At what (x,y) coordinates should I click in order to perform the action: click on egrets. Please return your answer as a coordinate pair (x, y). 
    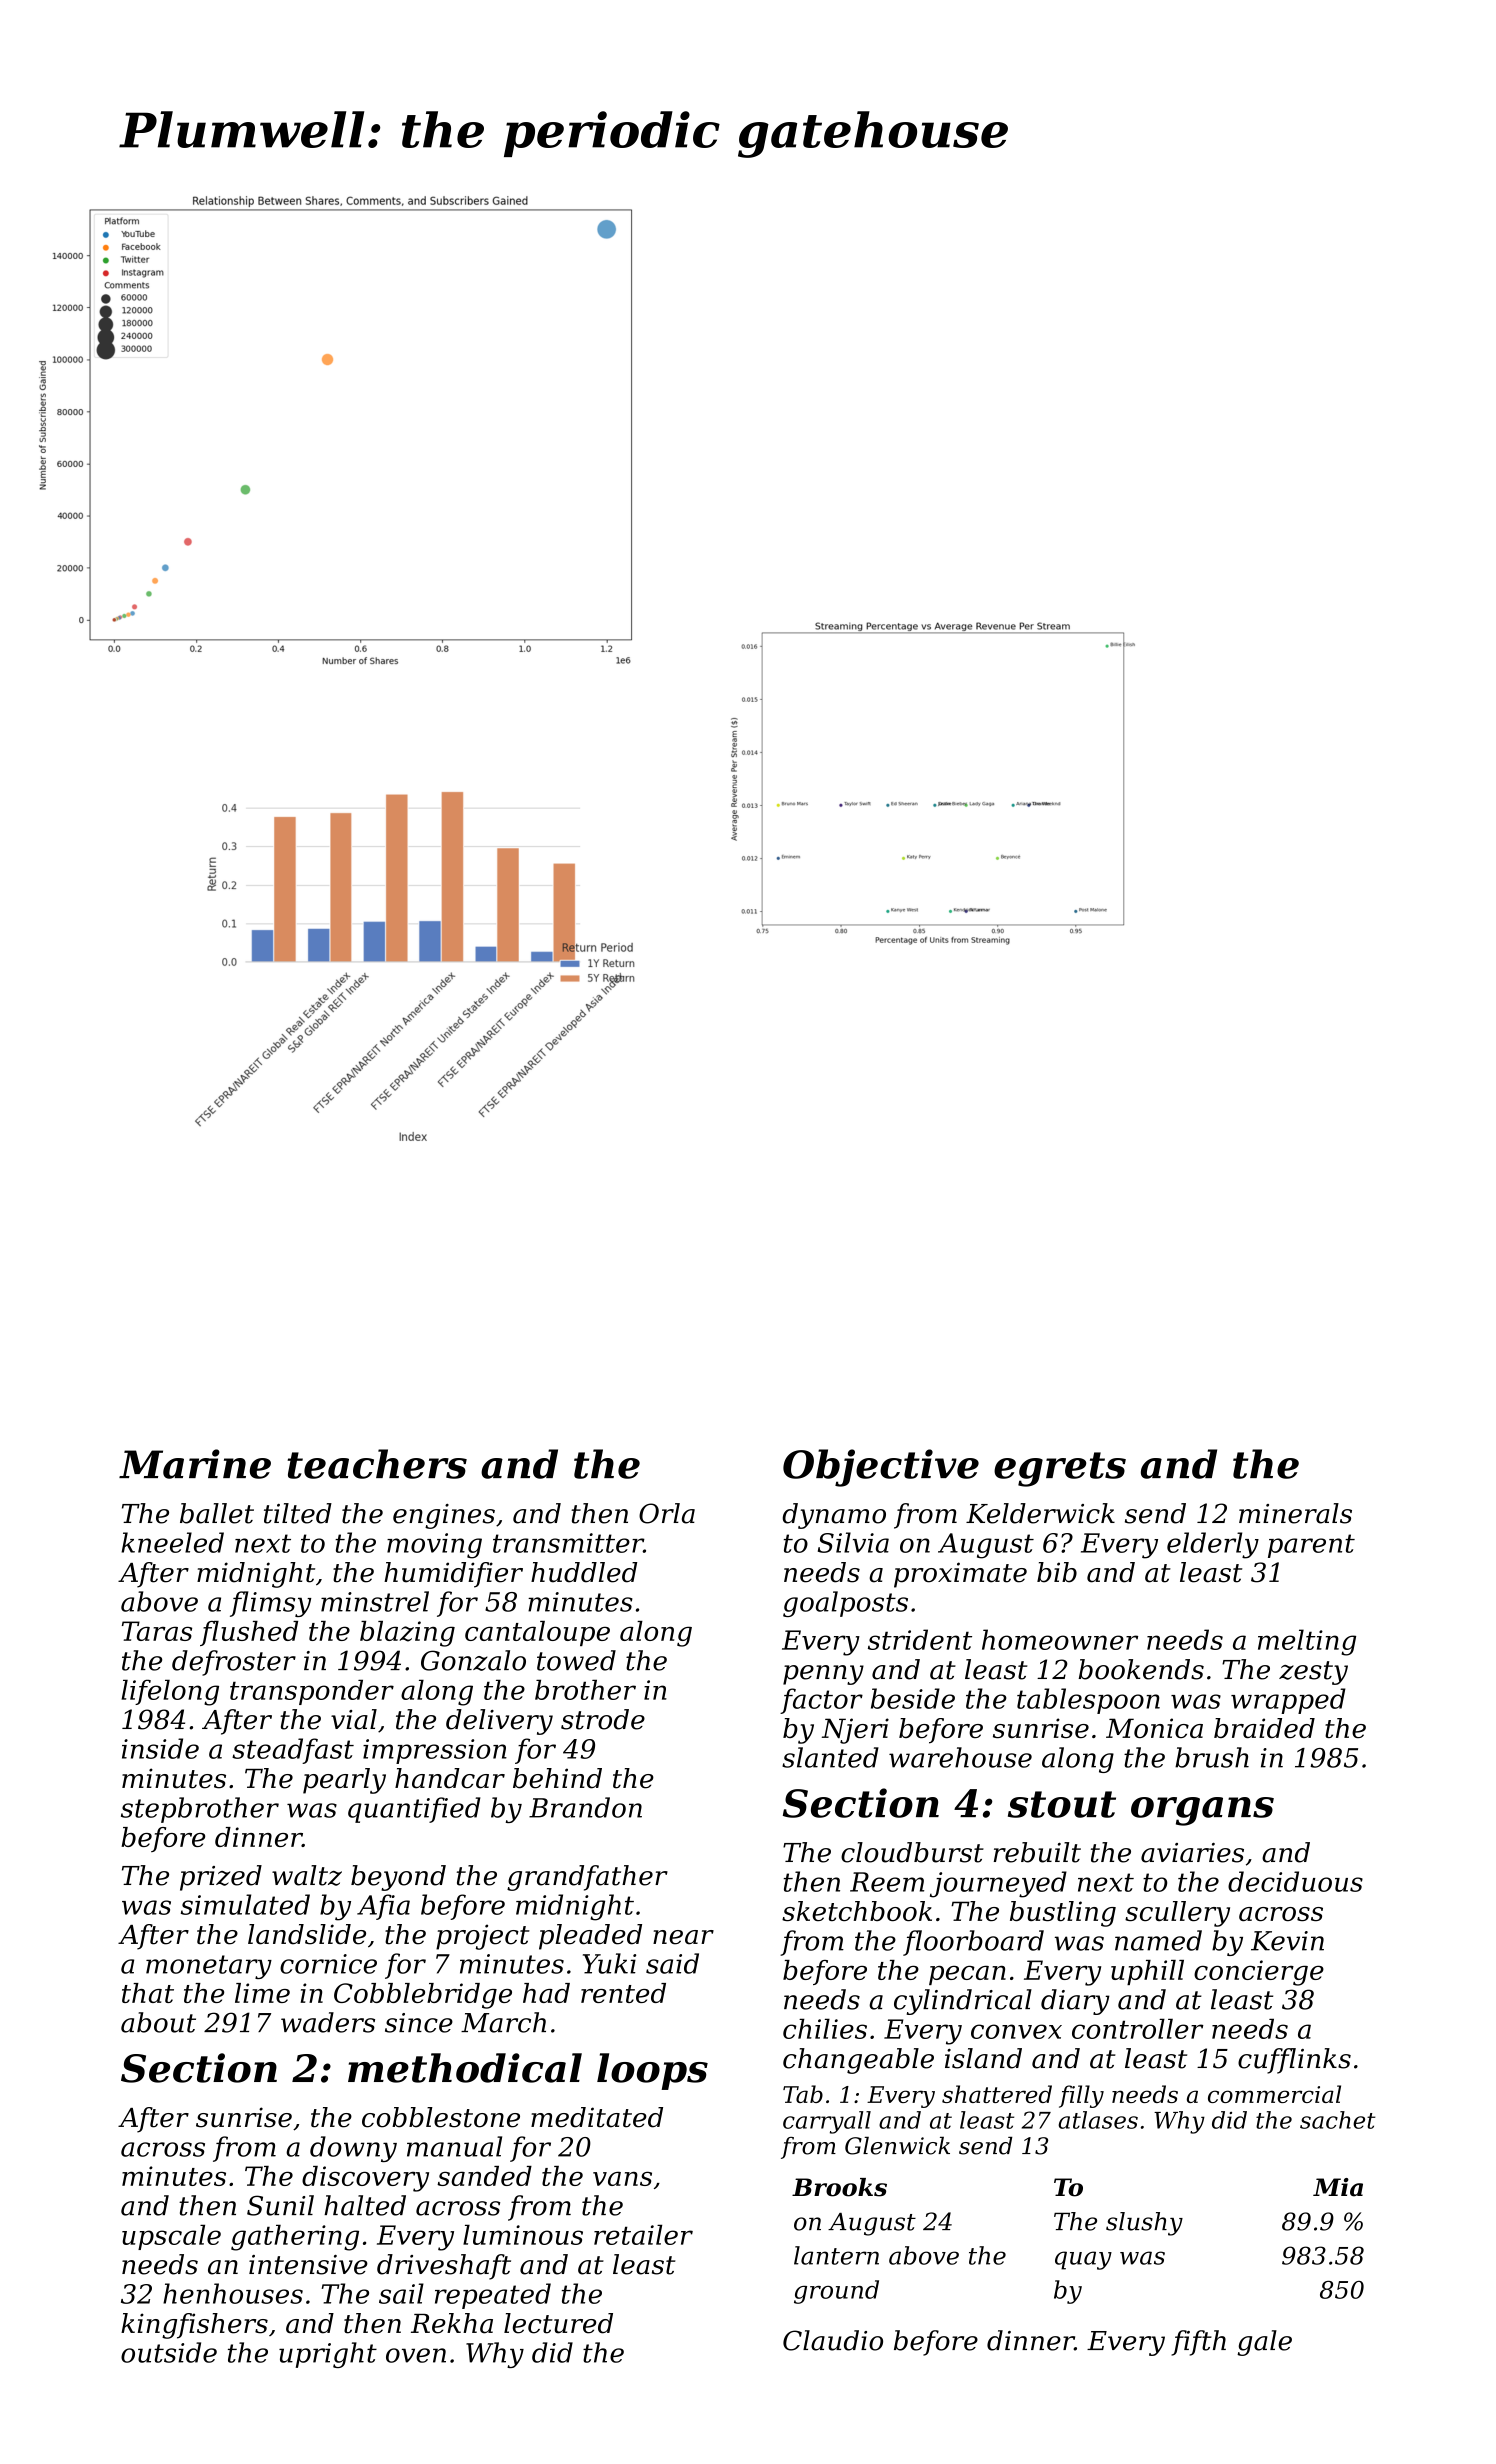
    Looking at the image, I should click on (1060, 1469).
